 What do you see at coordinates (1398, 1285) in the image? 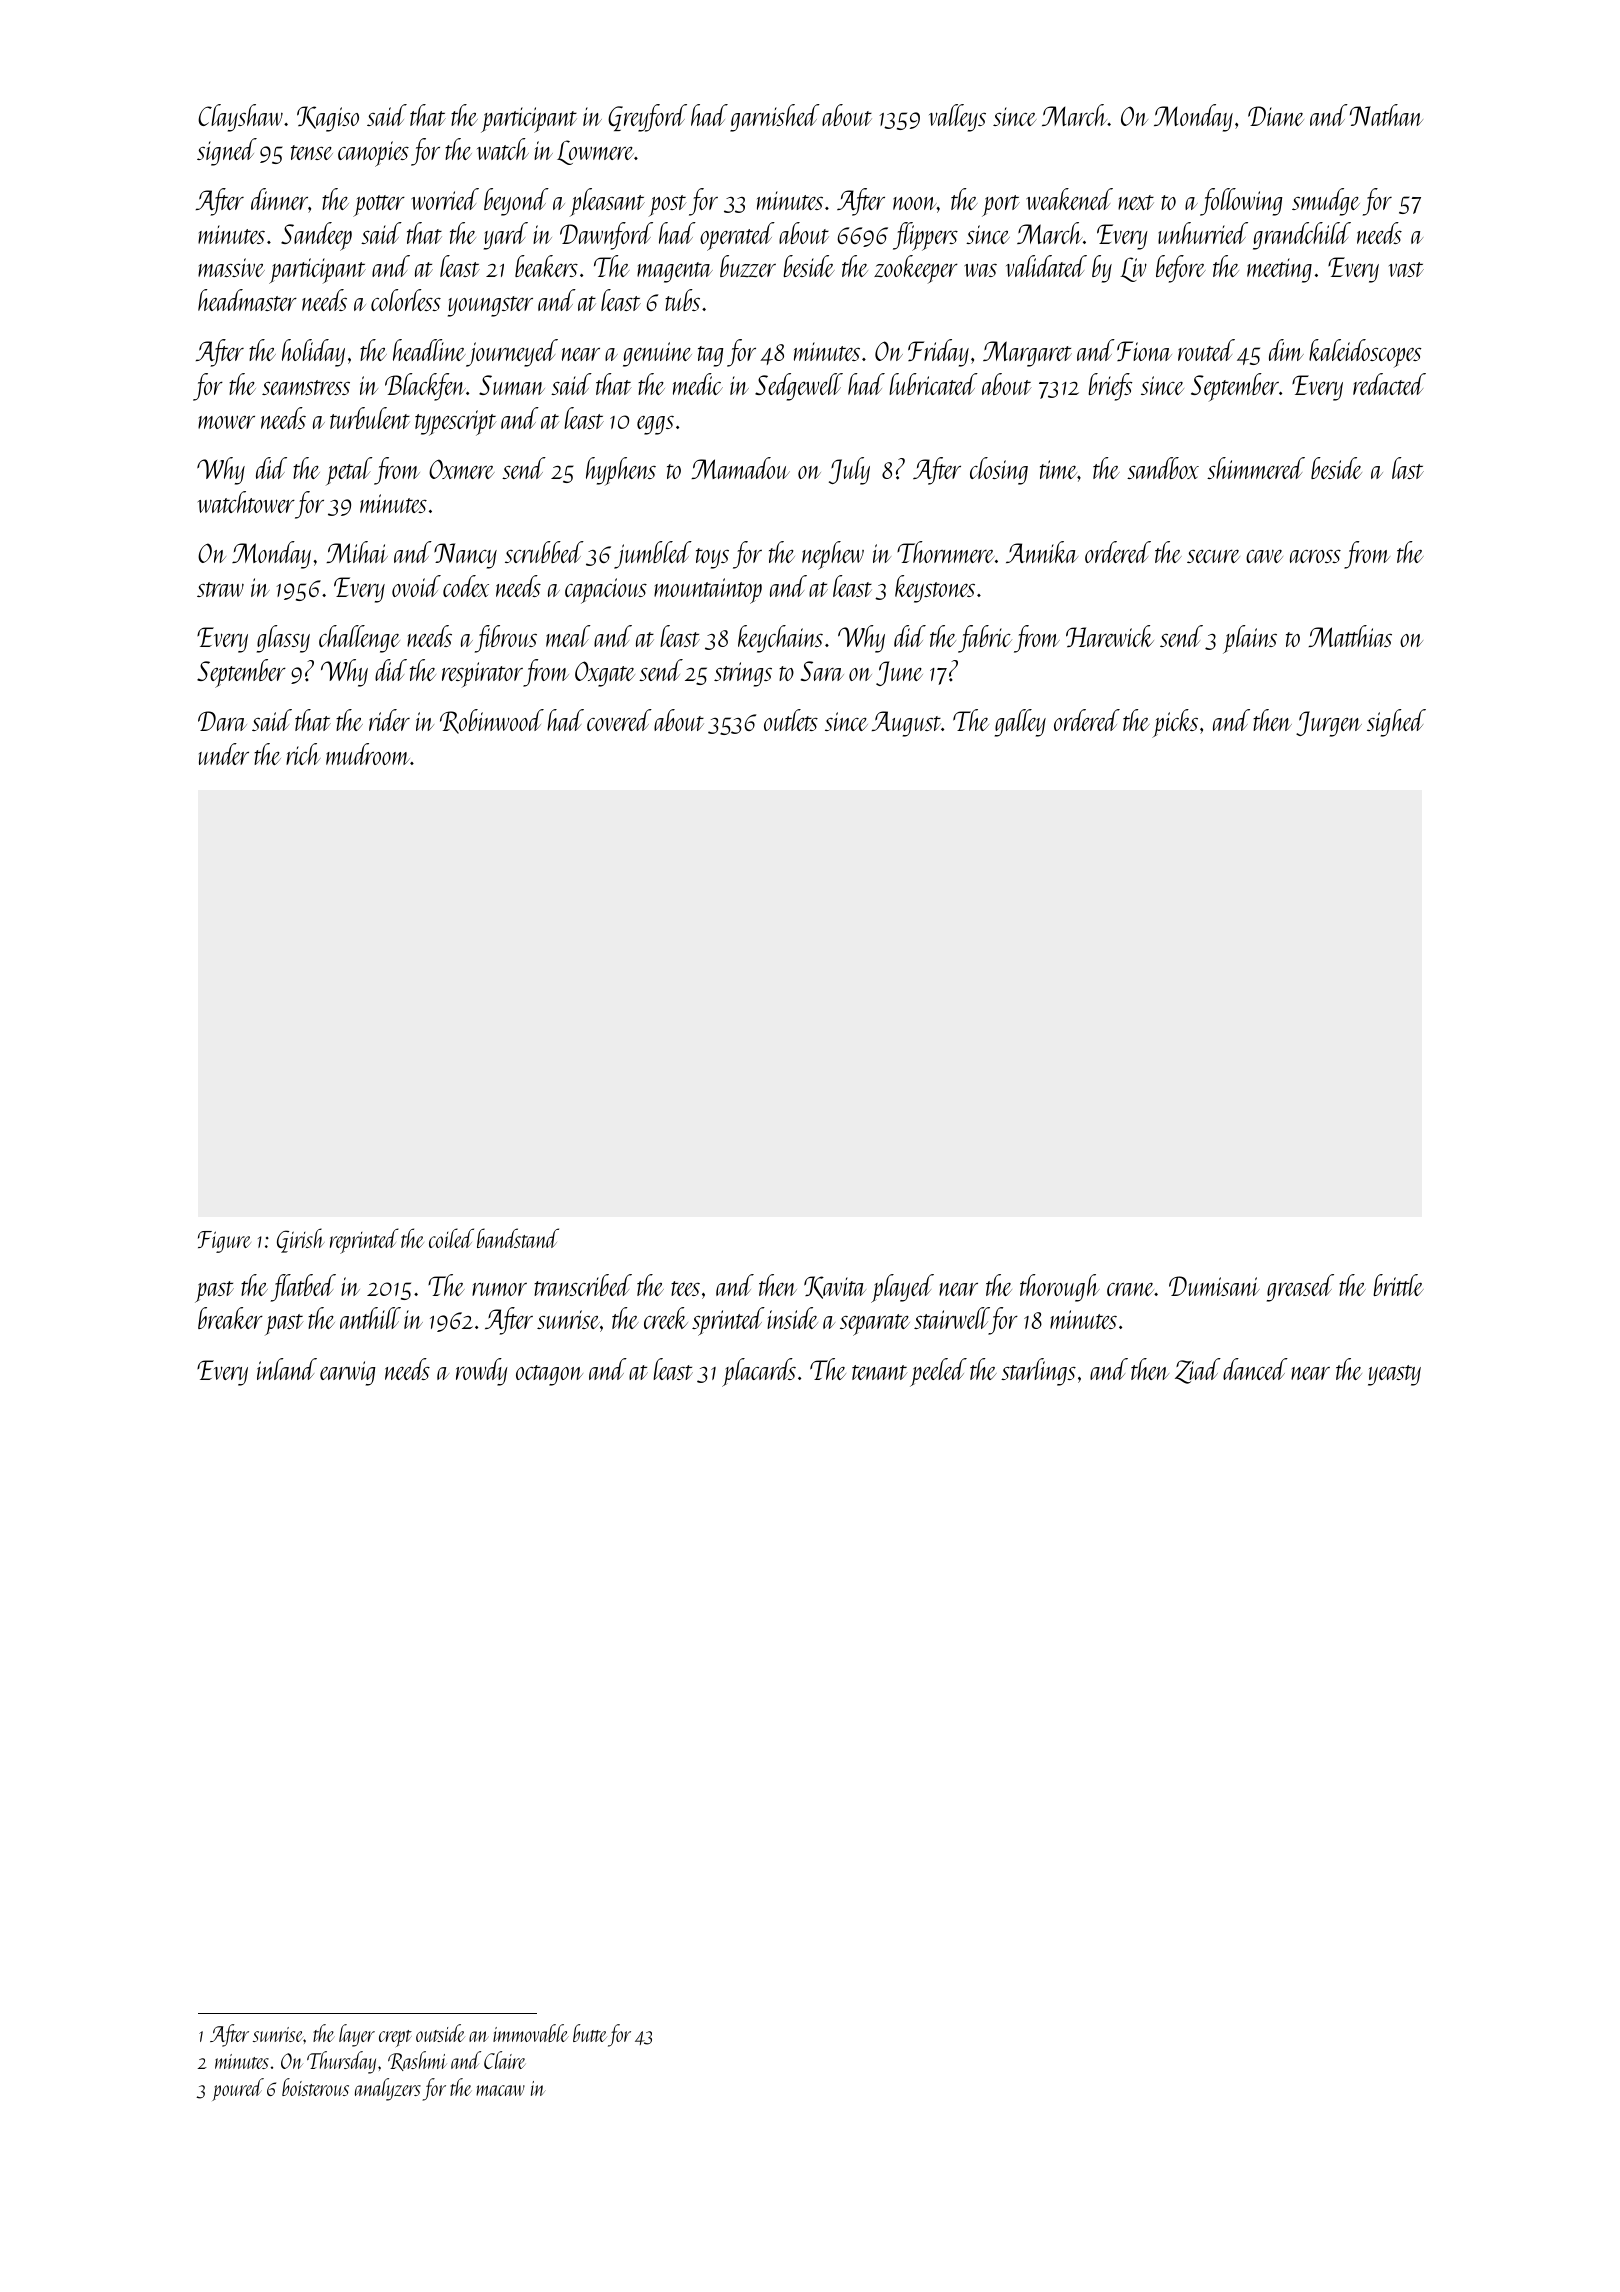
I see `brittle` at bounding box center [1398, 1285].
